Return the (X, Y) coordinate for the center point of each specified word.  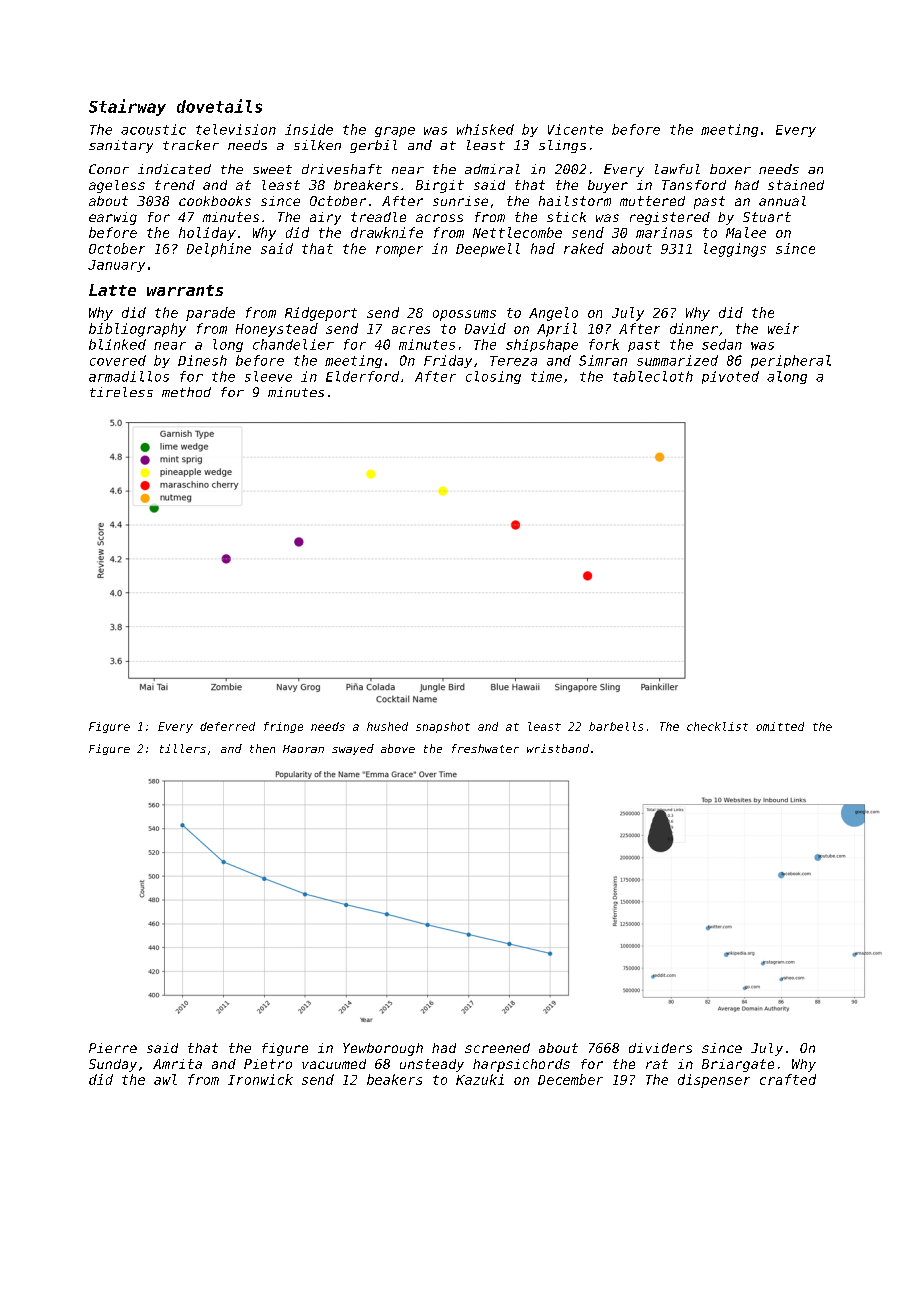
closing (493, 377)
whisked (485, 129)
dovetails (219, 106)
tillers (183, 748)
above (398, 748)
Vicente (575, 129)
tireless (121, 392)
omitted (780, 726)
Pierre (113, 1048)
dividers (660, 1048)
